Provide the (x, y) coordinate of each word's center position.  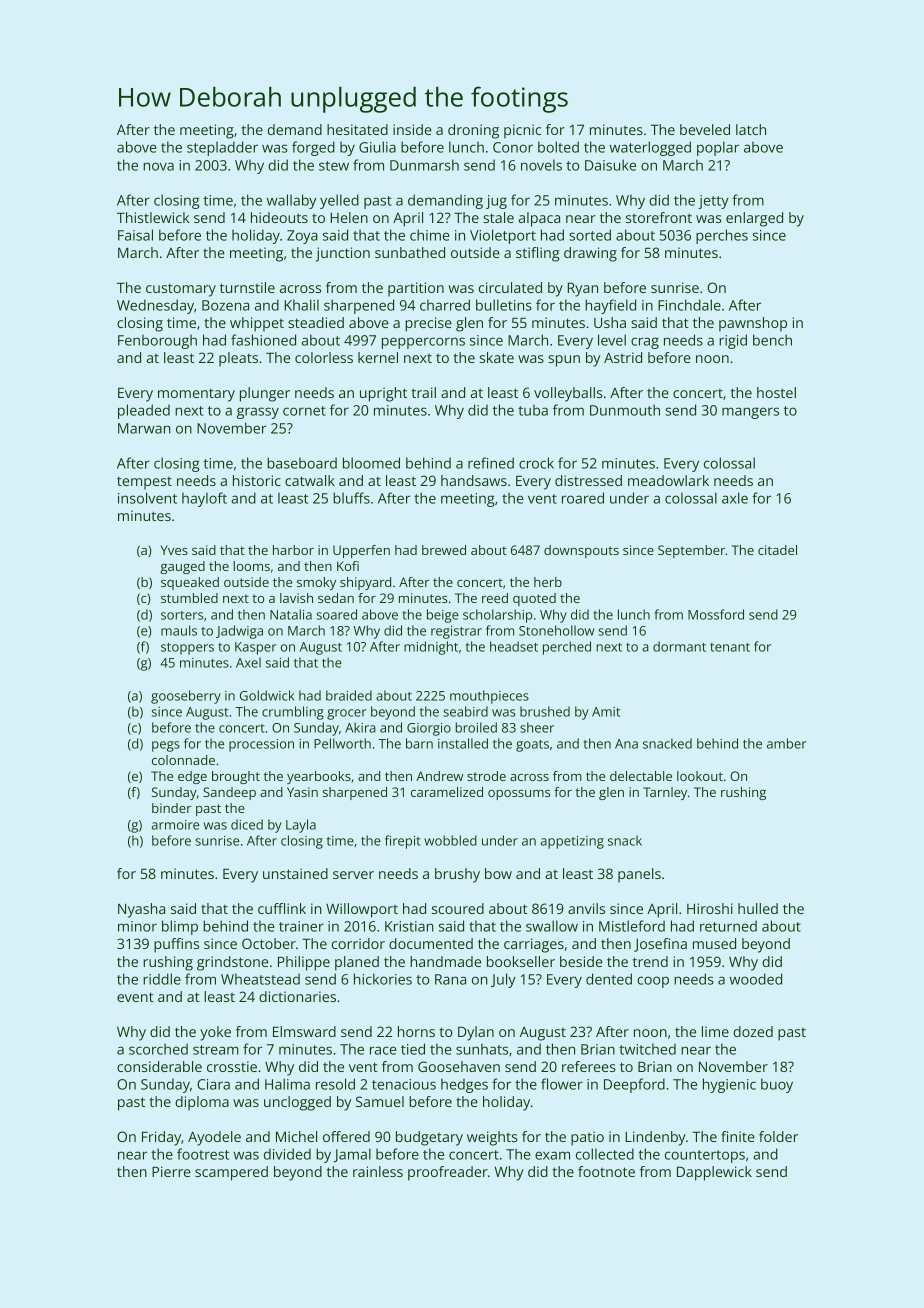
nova (158, 166)
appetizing (572, 842)
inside (412, 129)
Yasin (302, 792)
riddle (162, 979)
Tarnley (665, 793)
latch (751, 129)
